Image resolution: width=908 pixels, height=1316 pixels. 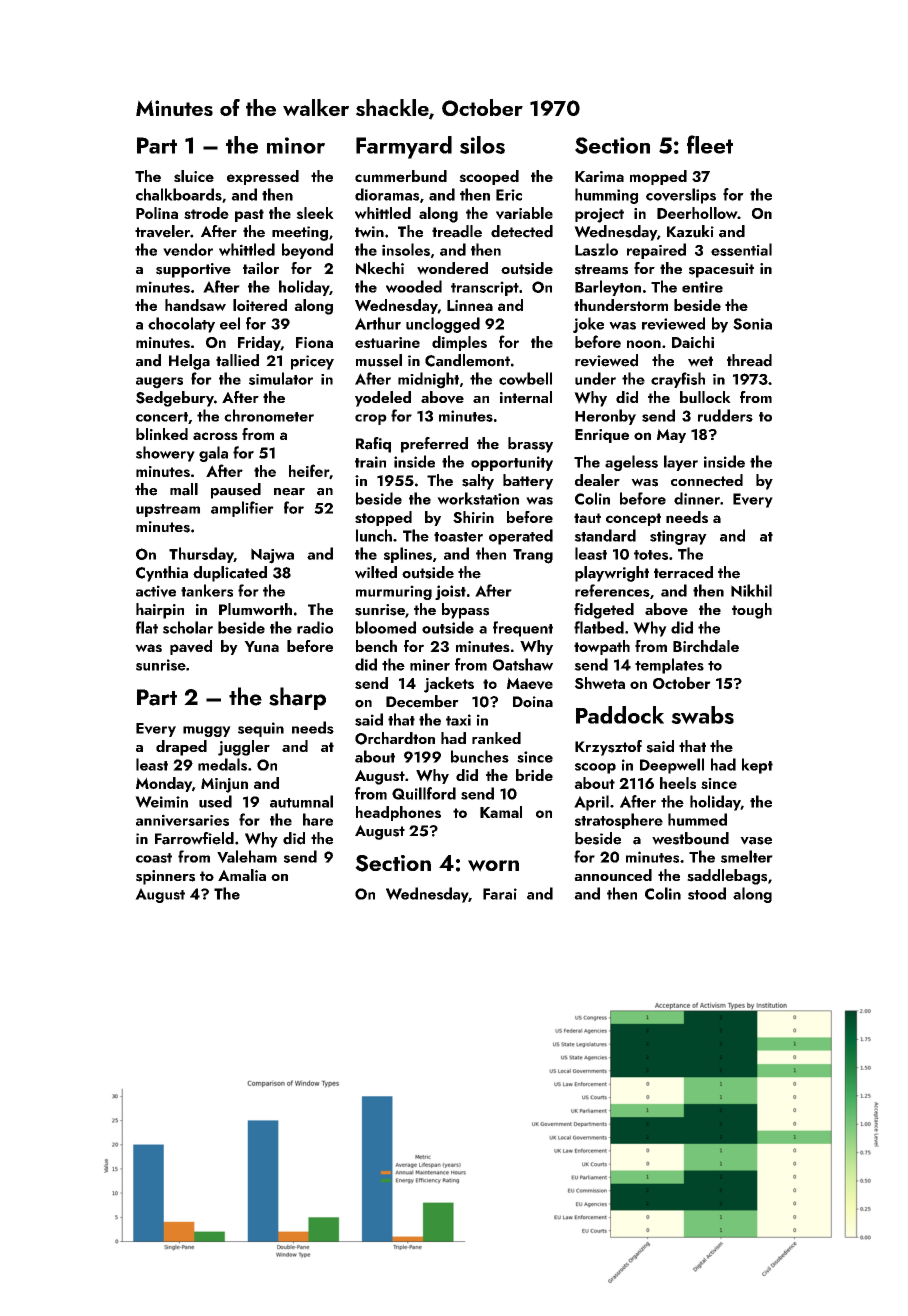 I want to click on sleek, so click(x=315, y=213).
